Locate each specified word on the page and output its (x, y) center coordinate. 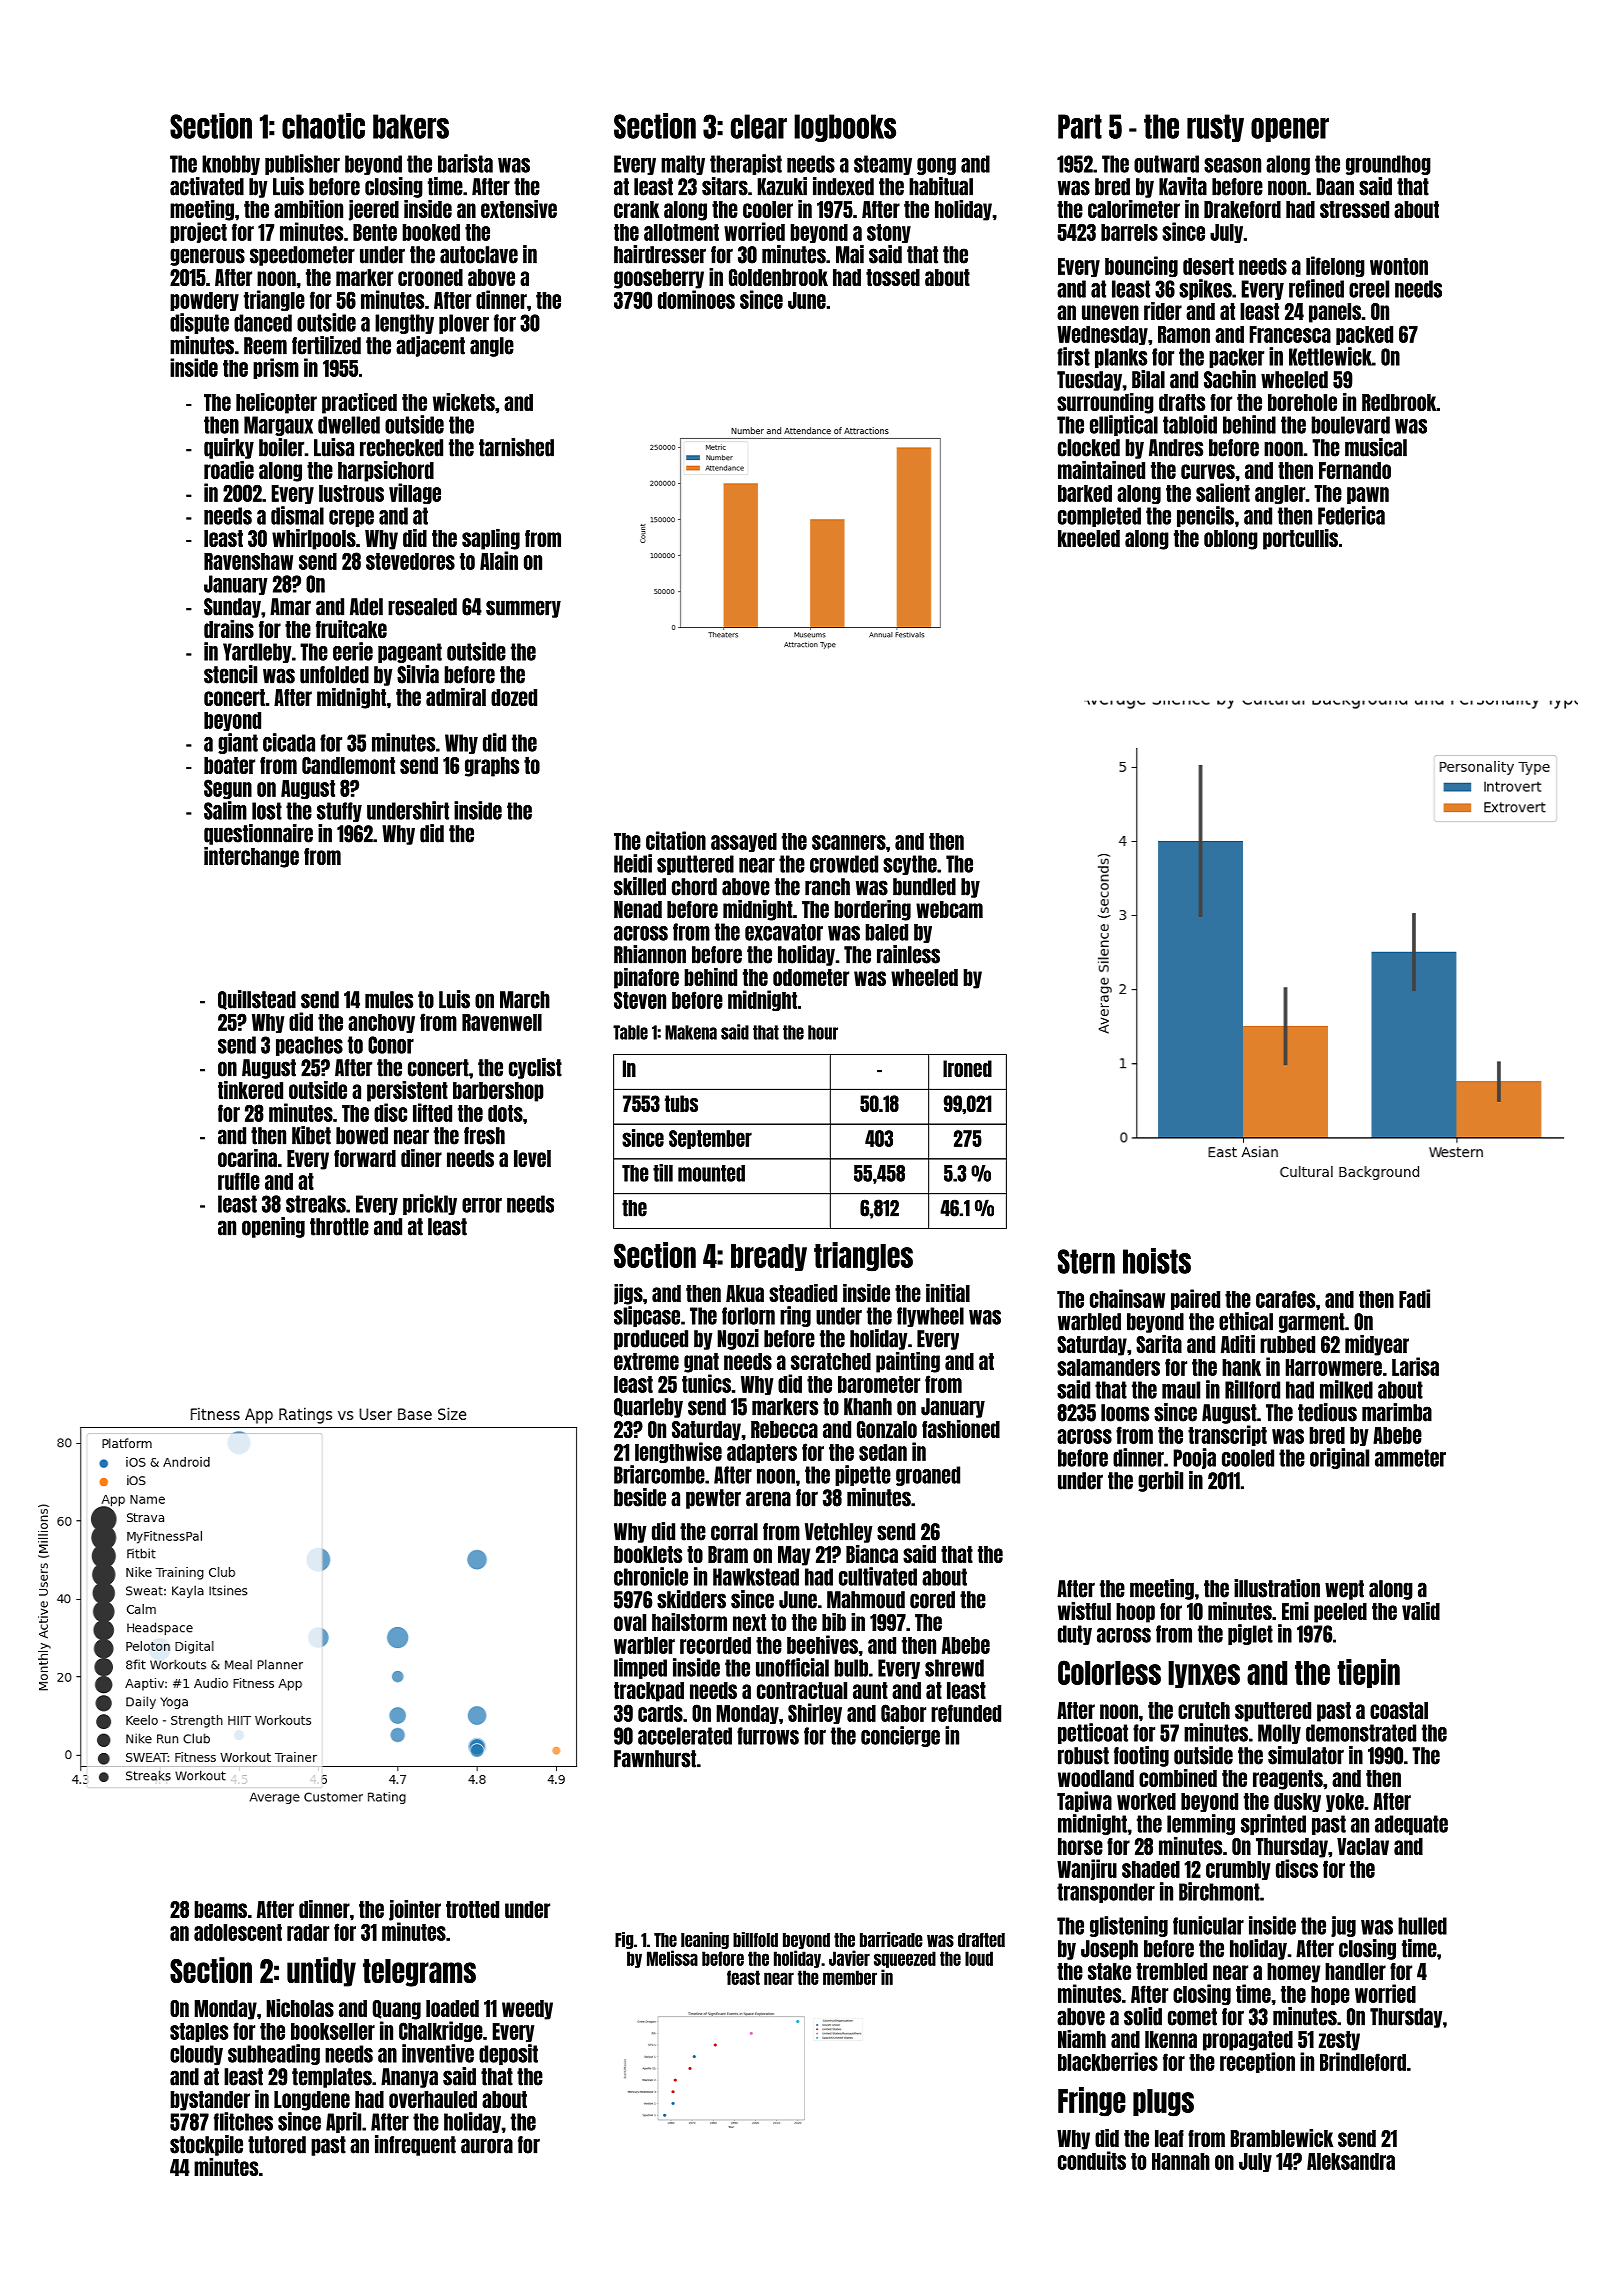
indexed (843, 186)
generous (207, 257)
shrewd (954, 1668)
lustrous (351, 493)
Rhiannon (650, 954)
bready (769, 1257)
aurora (487, 2146)
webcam (949, 909)
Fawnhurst (655, 1759)
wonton (1399, 266)
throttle (339, 1227)
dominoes (696, 299)
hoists (1157, 1261)
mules (389, 1000)
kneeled (1089, 538)
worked (1146, 1801)
